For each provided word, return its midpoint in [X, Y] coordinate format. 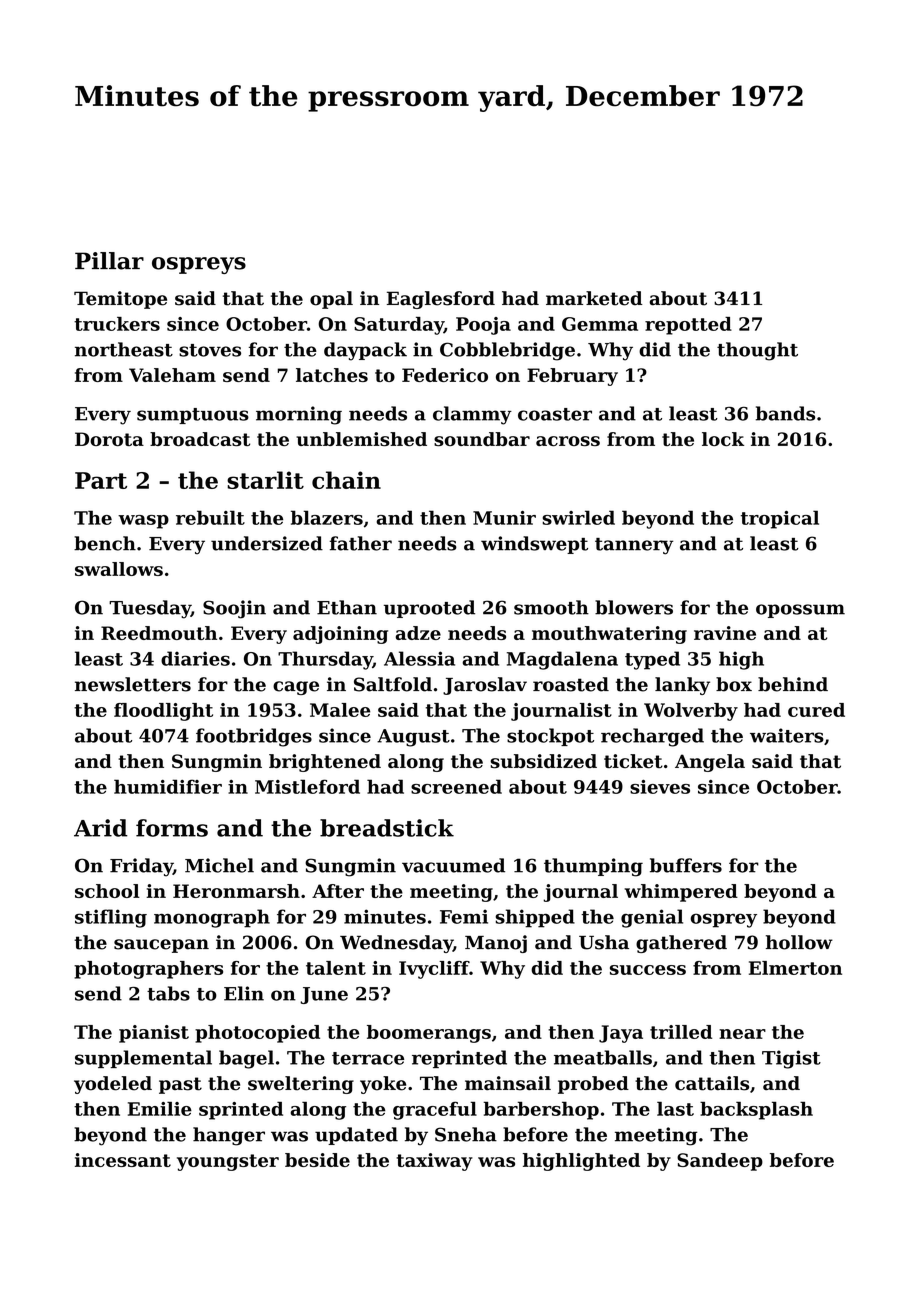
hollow [799, 942]
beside [317, 1160]
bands [785, 413]
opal [331, 300]
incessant [123, 1160]
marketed [594, 298]
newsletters [133, 684]
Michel [219, 865]
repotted [688, 326]
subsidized [543, 761]
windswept [534, 545]
